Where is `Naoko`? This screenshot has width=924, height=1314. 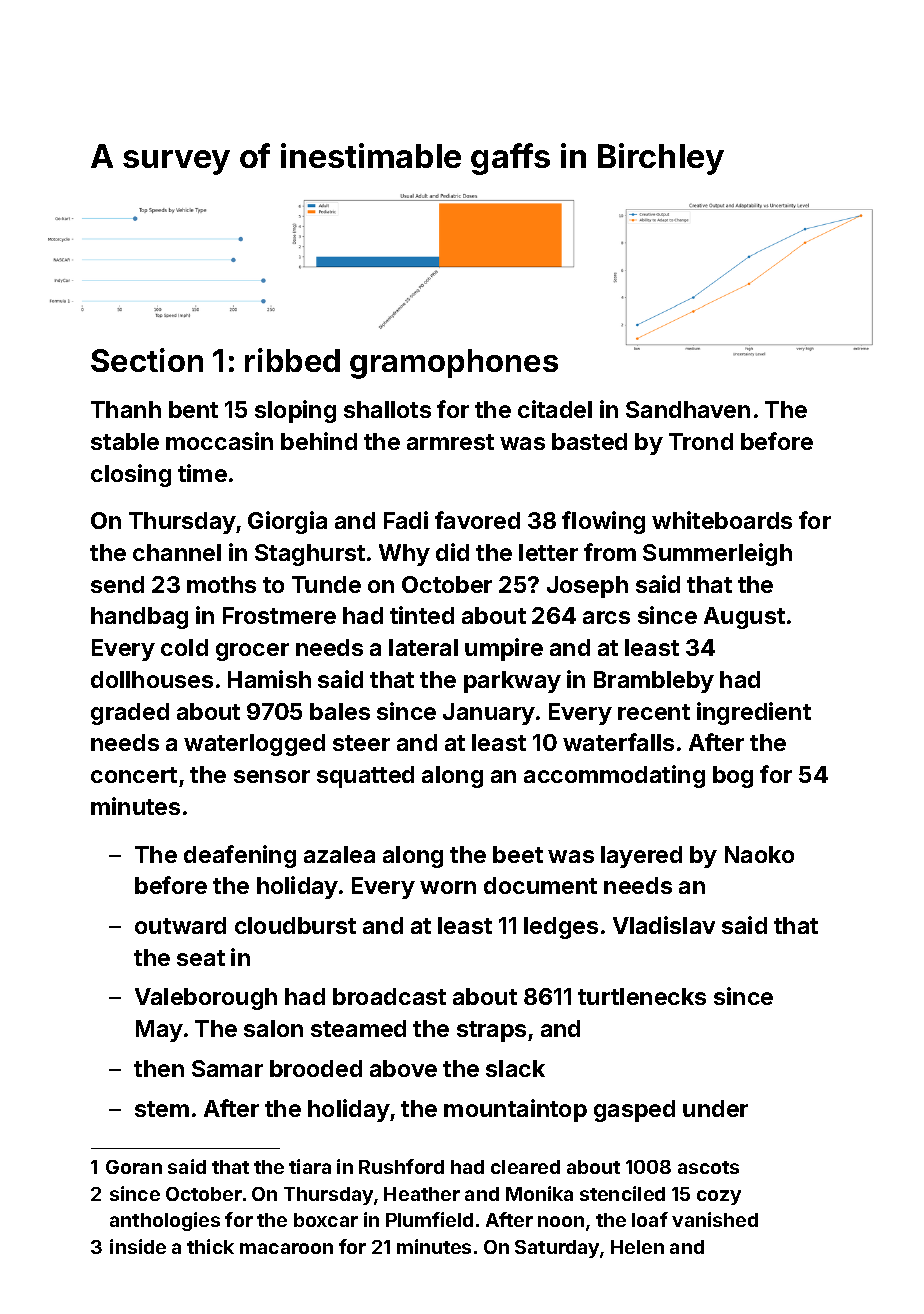 Naoko is located at coordinates (759, 854).
